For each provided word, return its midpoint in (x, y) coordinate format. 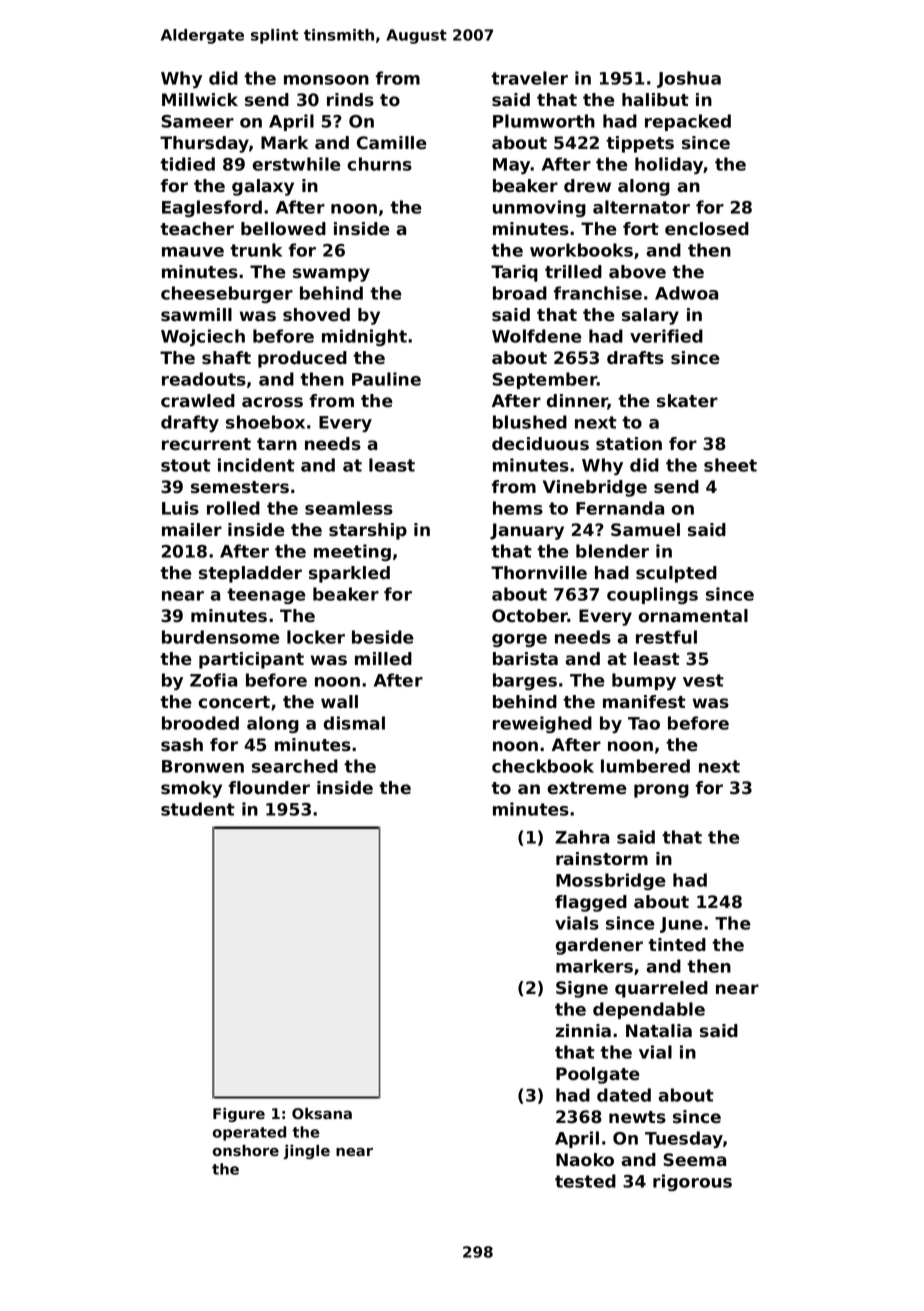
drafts (635, 357)
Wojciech (203, 337)
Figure (239, 1115)
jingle (306, 1152)
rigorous (692, 1182)
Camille (392, 143)
